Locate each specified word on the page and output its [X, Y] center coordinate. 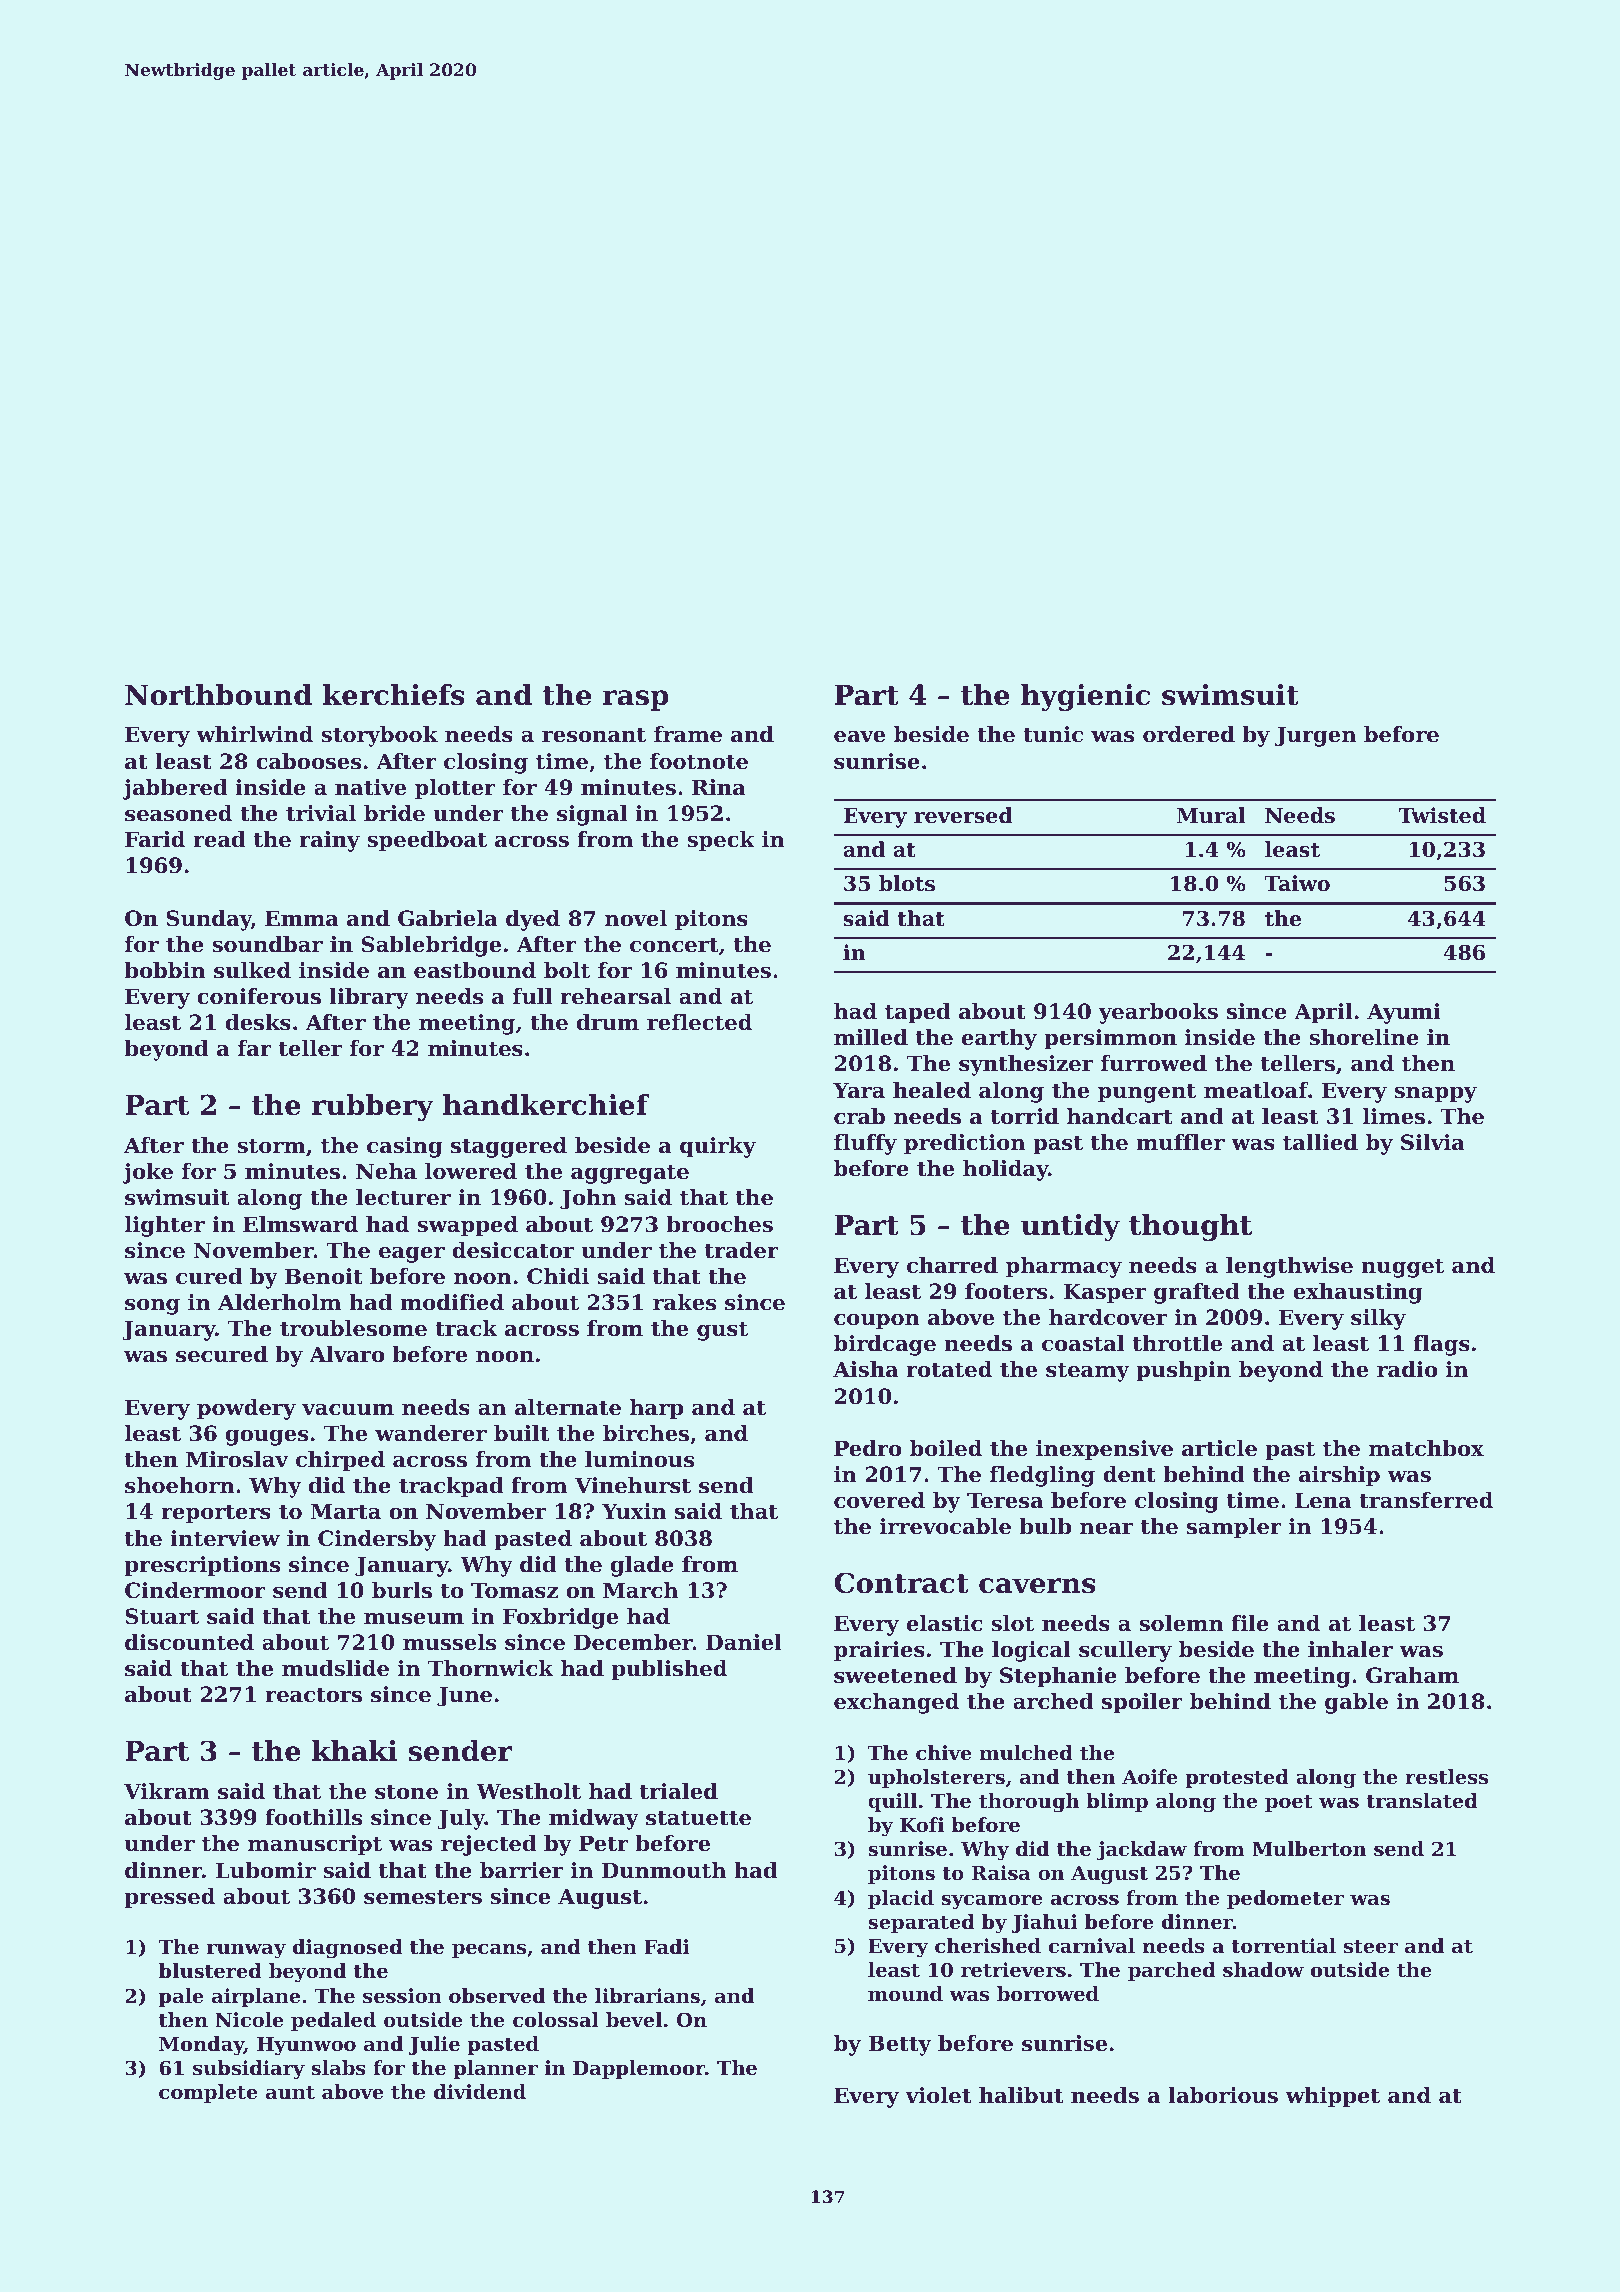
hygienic [1085, 697]
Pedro [867, 1448]
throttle [1177, 1343]
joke [147, 1173]
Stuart [162, 1616]
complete [208, 2093]
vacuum [348, 1410]
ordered [1189, 734]
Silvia [1433, 1142]
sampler [1234, 1528]
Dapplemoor [639, 2069]
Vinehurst [633, 1485]
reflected [699, 1022]
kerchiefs [394, 695]
